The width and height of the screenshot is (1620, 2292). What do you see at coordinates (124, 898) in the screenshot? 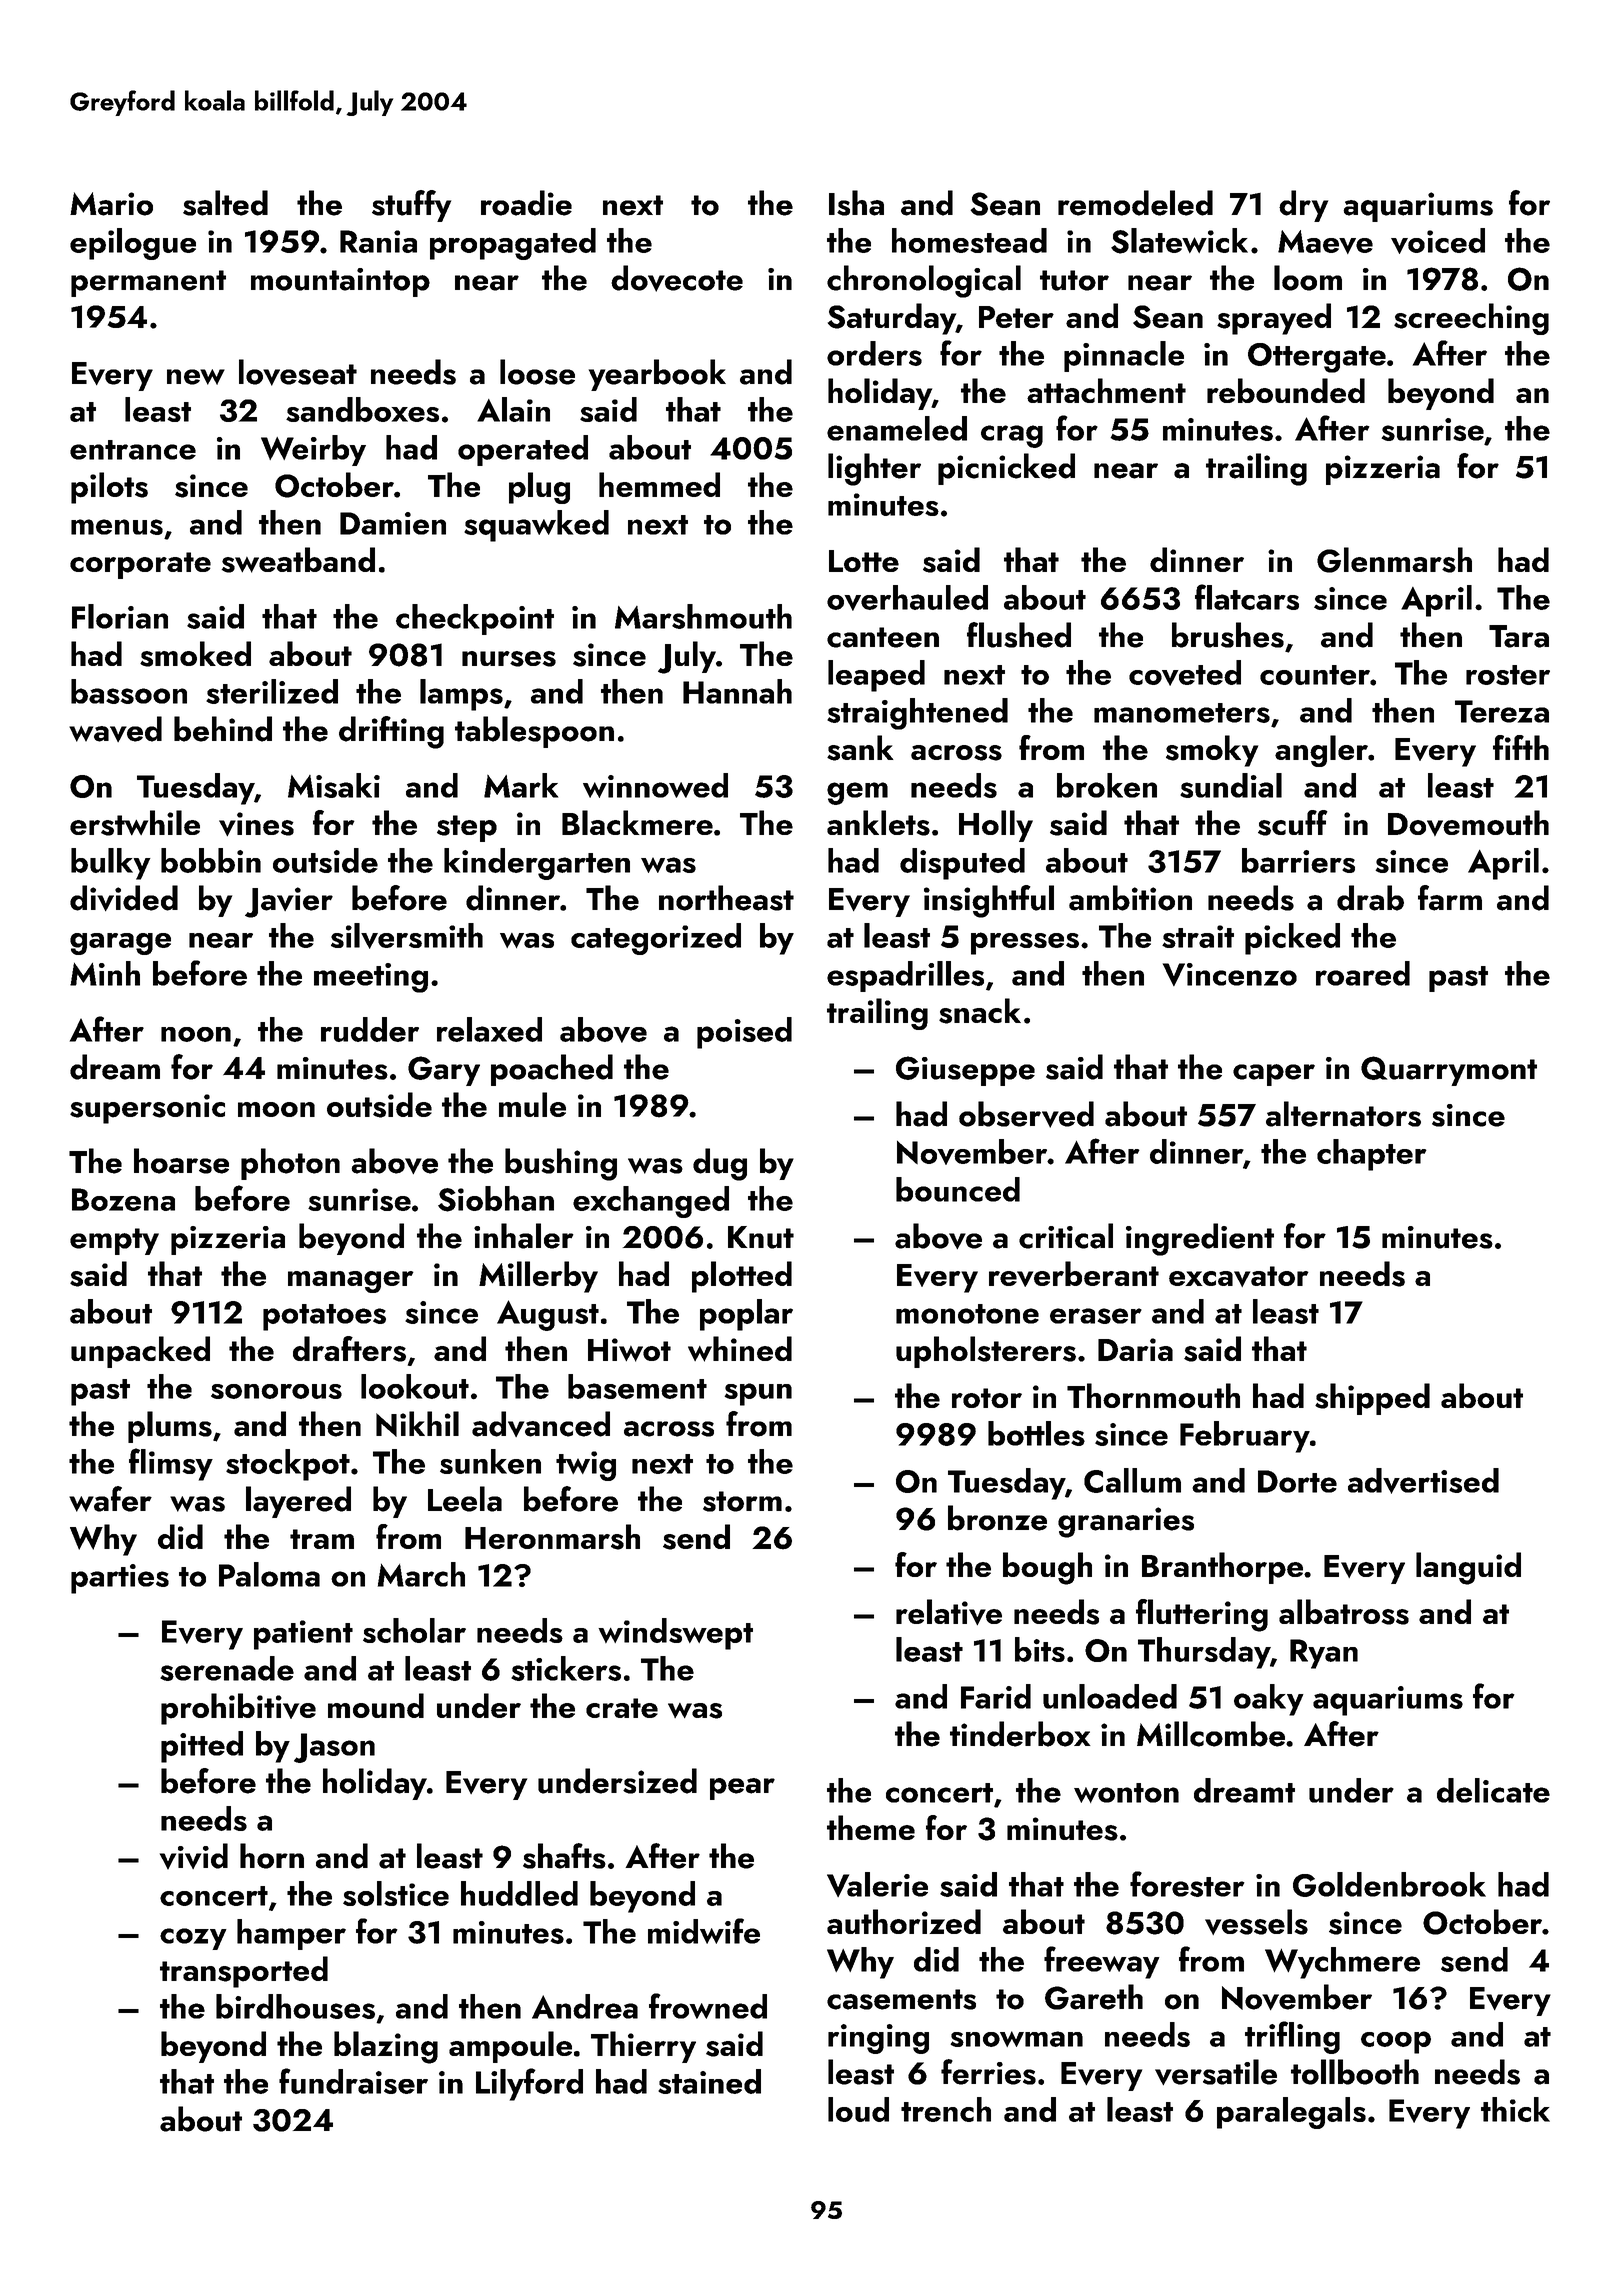
I see `divided` at bounding box center [124, 898].
